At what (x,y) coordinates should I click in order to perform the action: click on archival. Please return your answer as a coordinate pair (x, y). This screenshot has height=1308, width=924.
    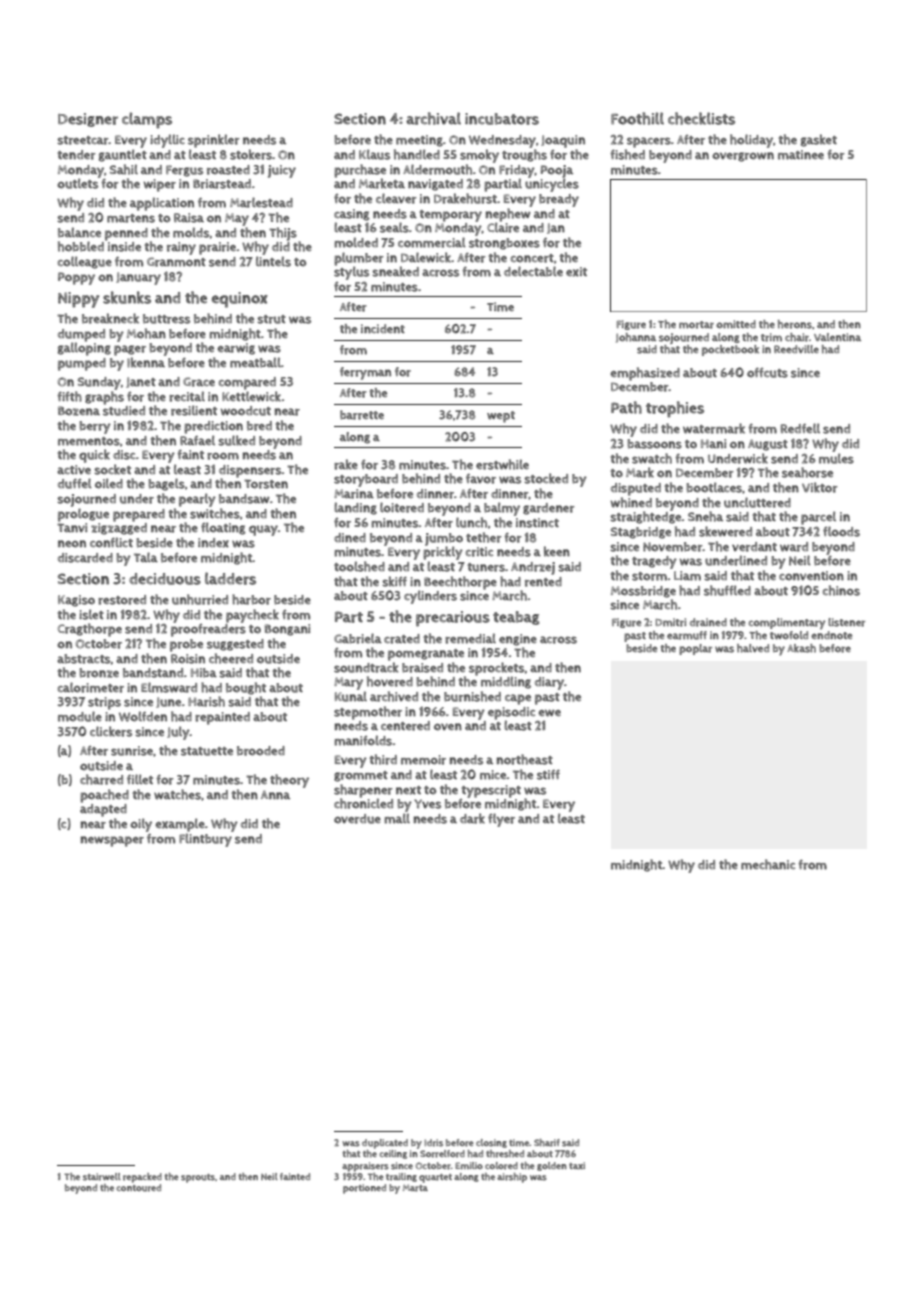
    Looking at the image, I should click on (433, 118).
